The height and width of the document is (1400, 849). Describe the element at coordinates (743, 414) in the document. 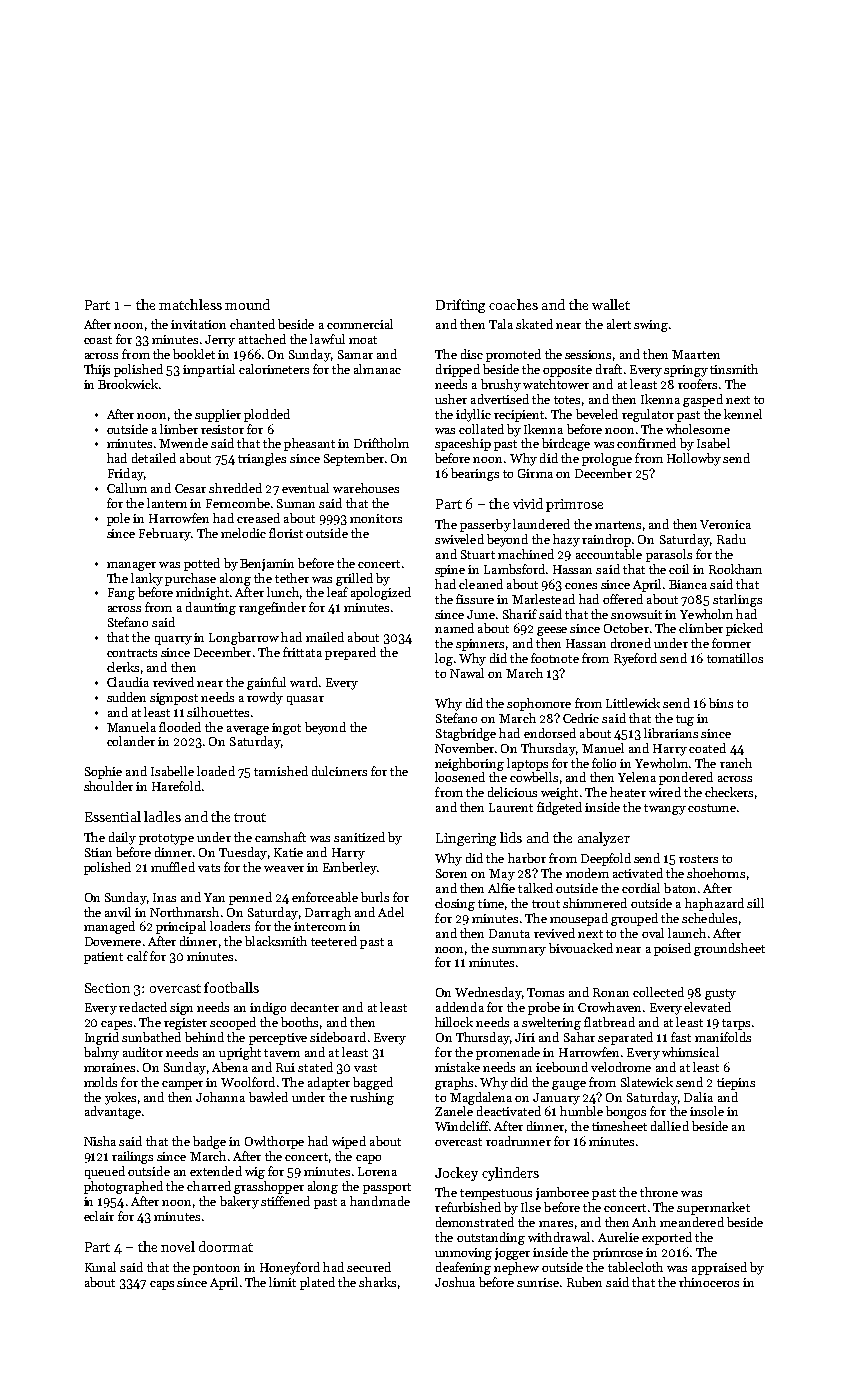

I see `kennel` at that location.
